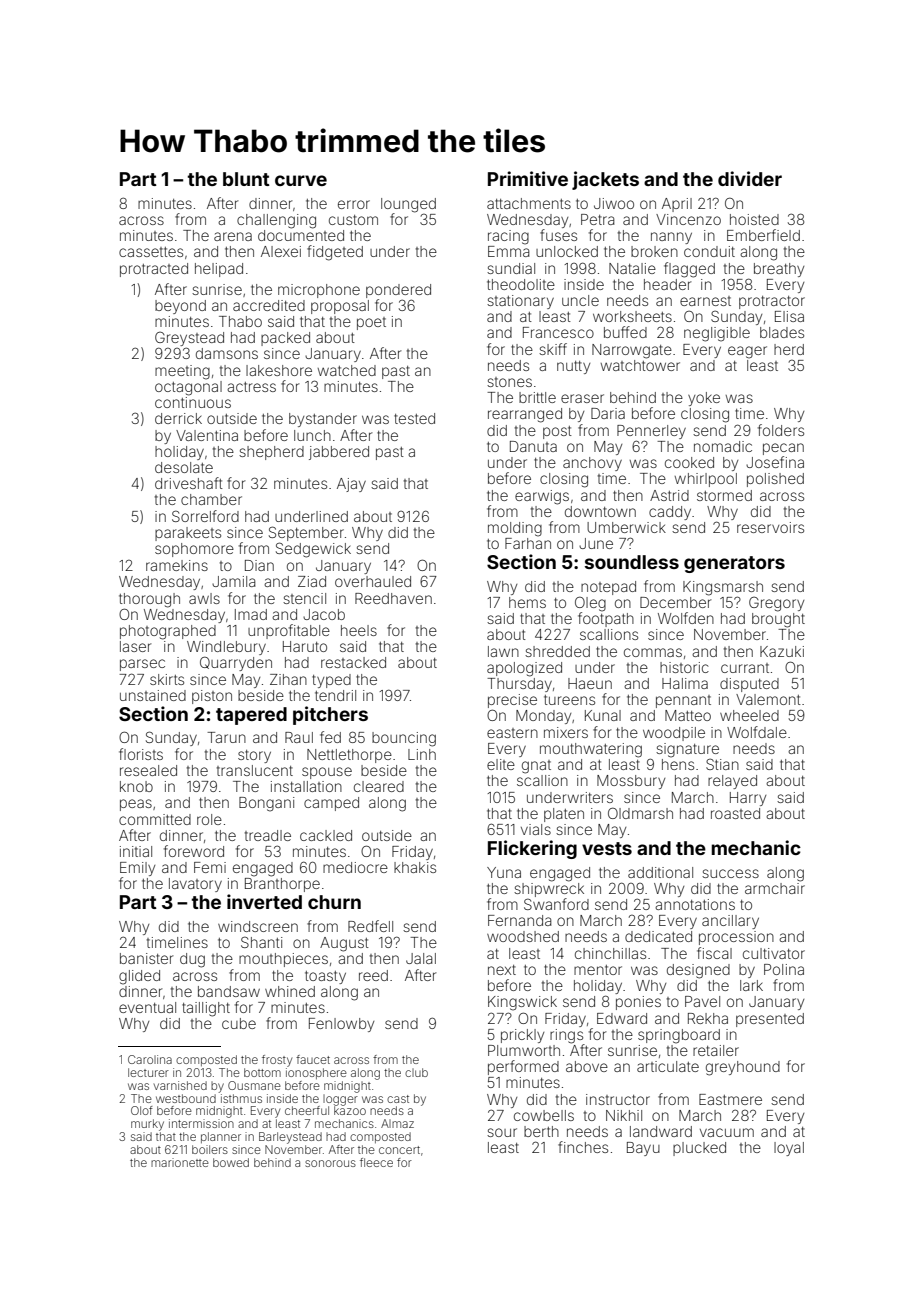 Image resolution: width=924 pixels, height=1314 pixels. Describe the element at coordinates (221, 1137) in the screenshot. I see `planner` at that location.
